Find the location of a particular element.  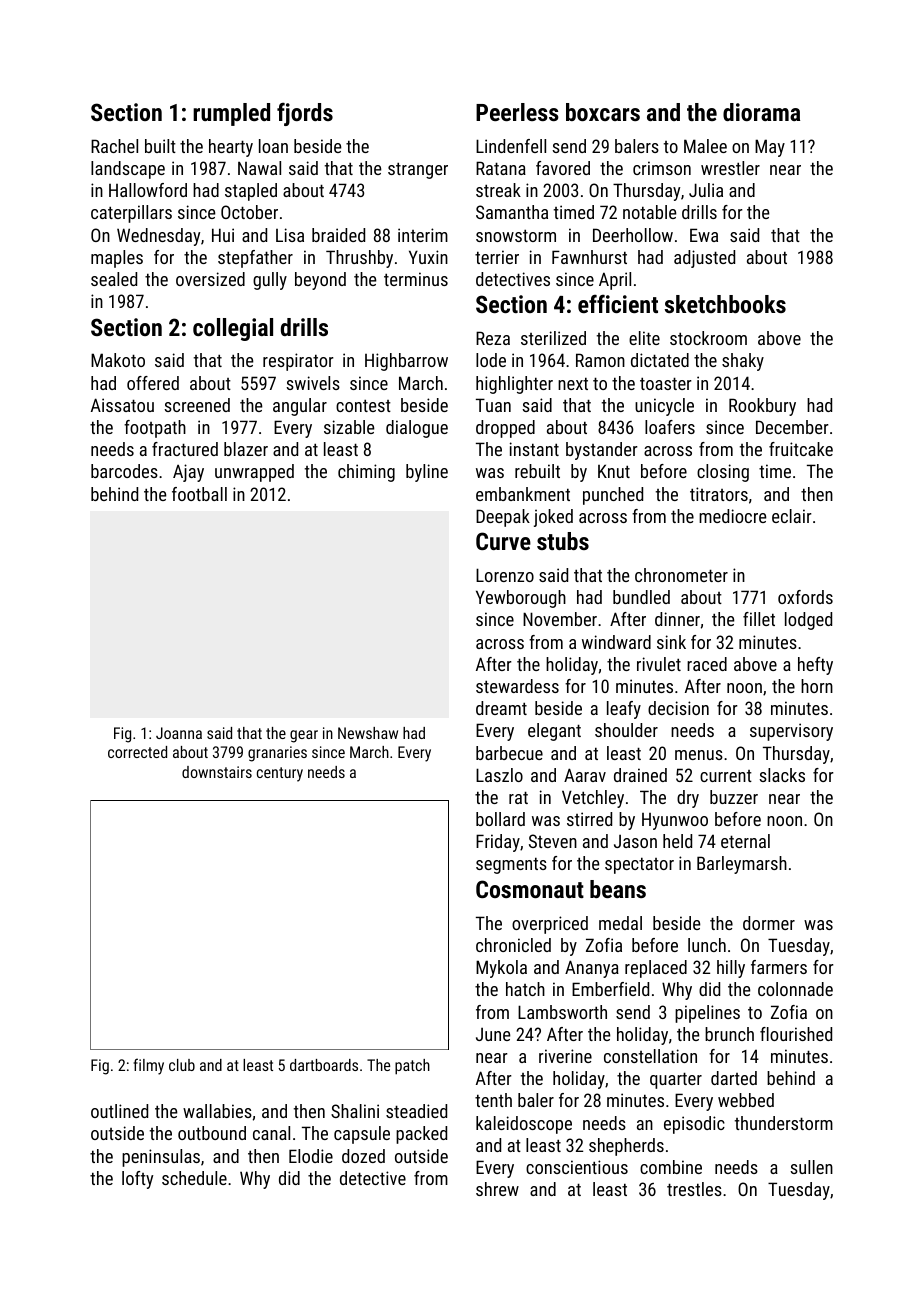

Peerless is located at coordinates (517, 112).
